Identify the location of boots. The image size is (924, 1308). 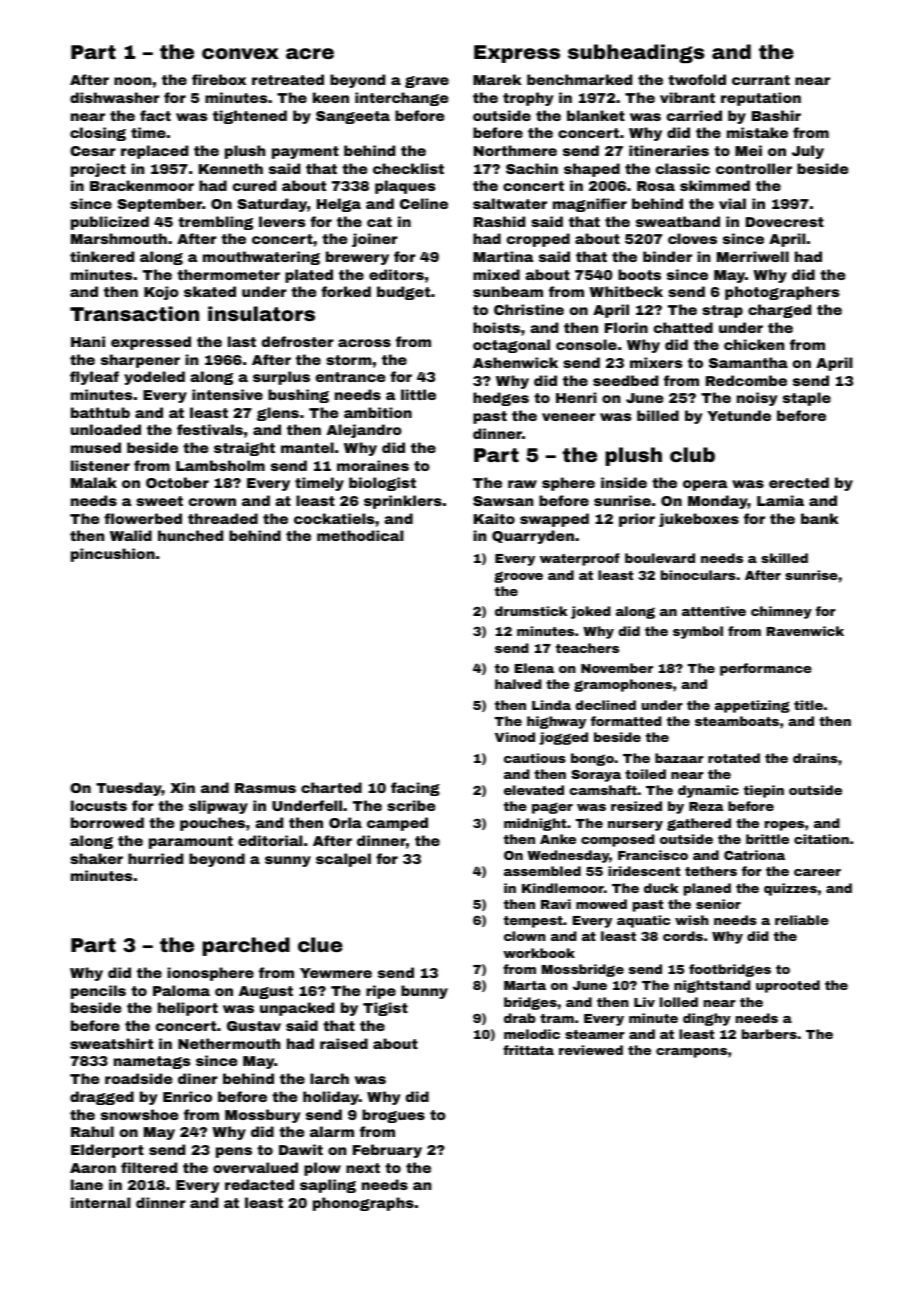
(639, 274).
